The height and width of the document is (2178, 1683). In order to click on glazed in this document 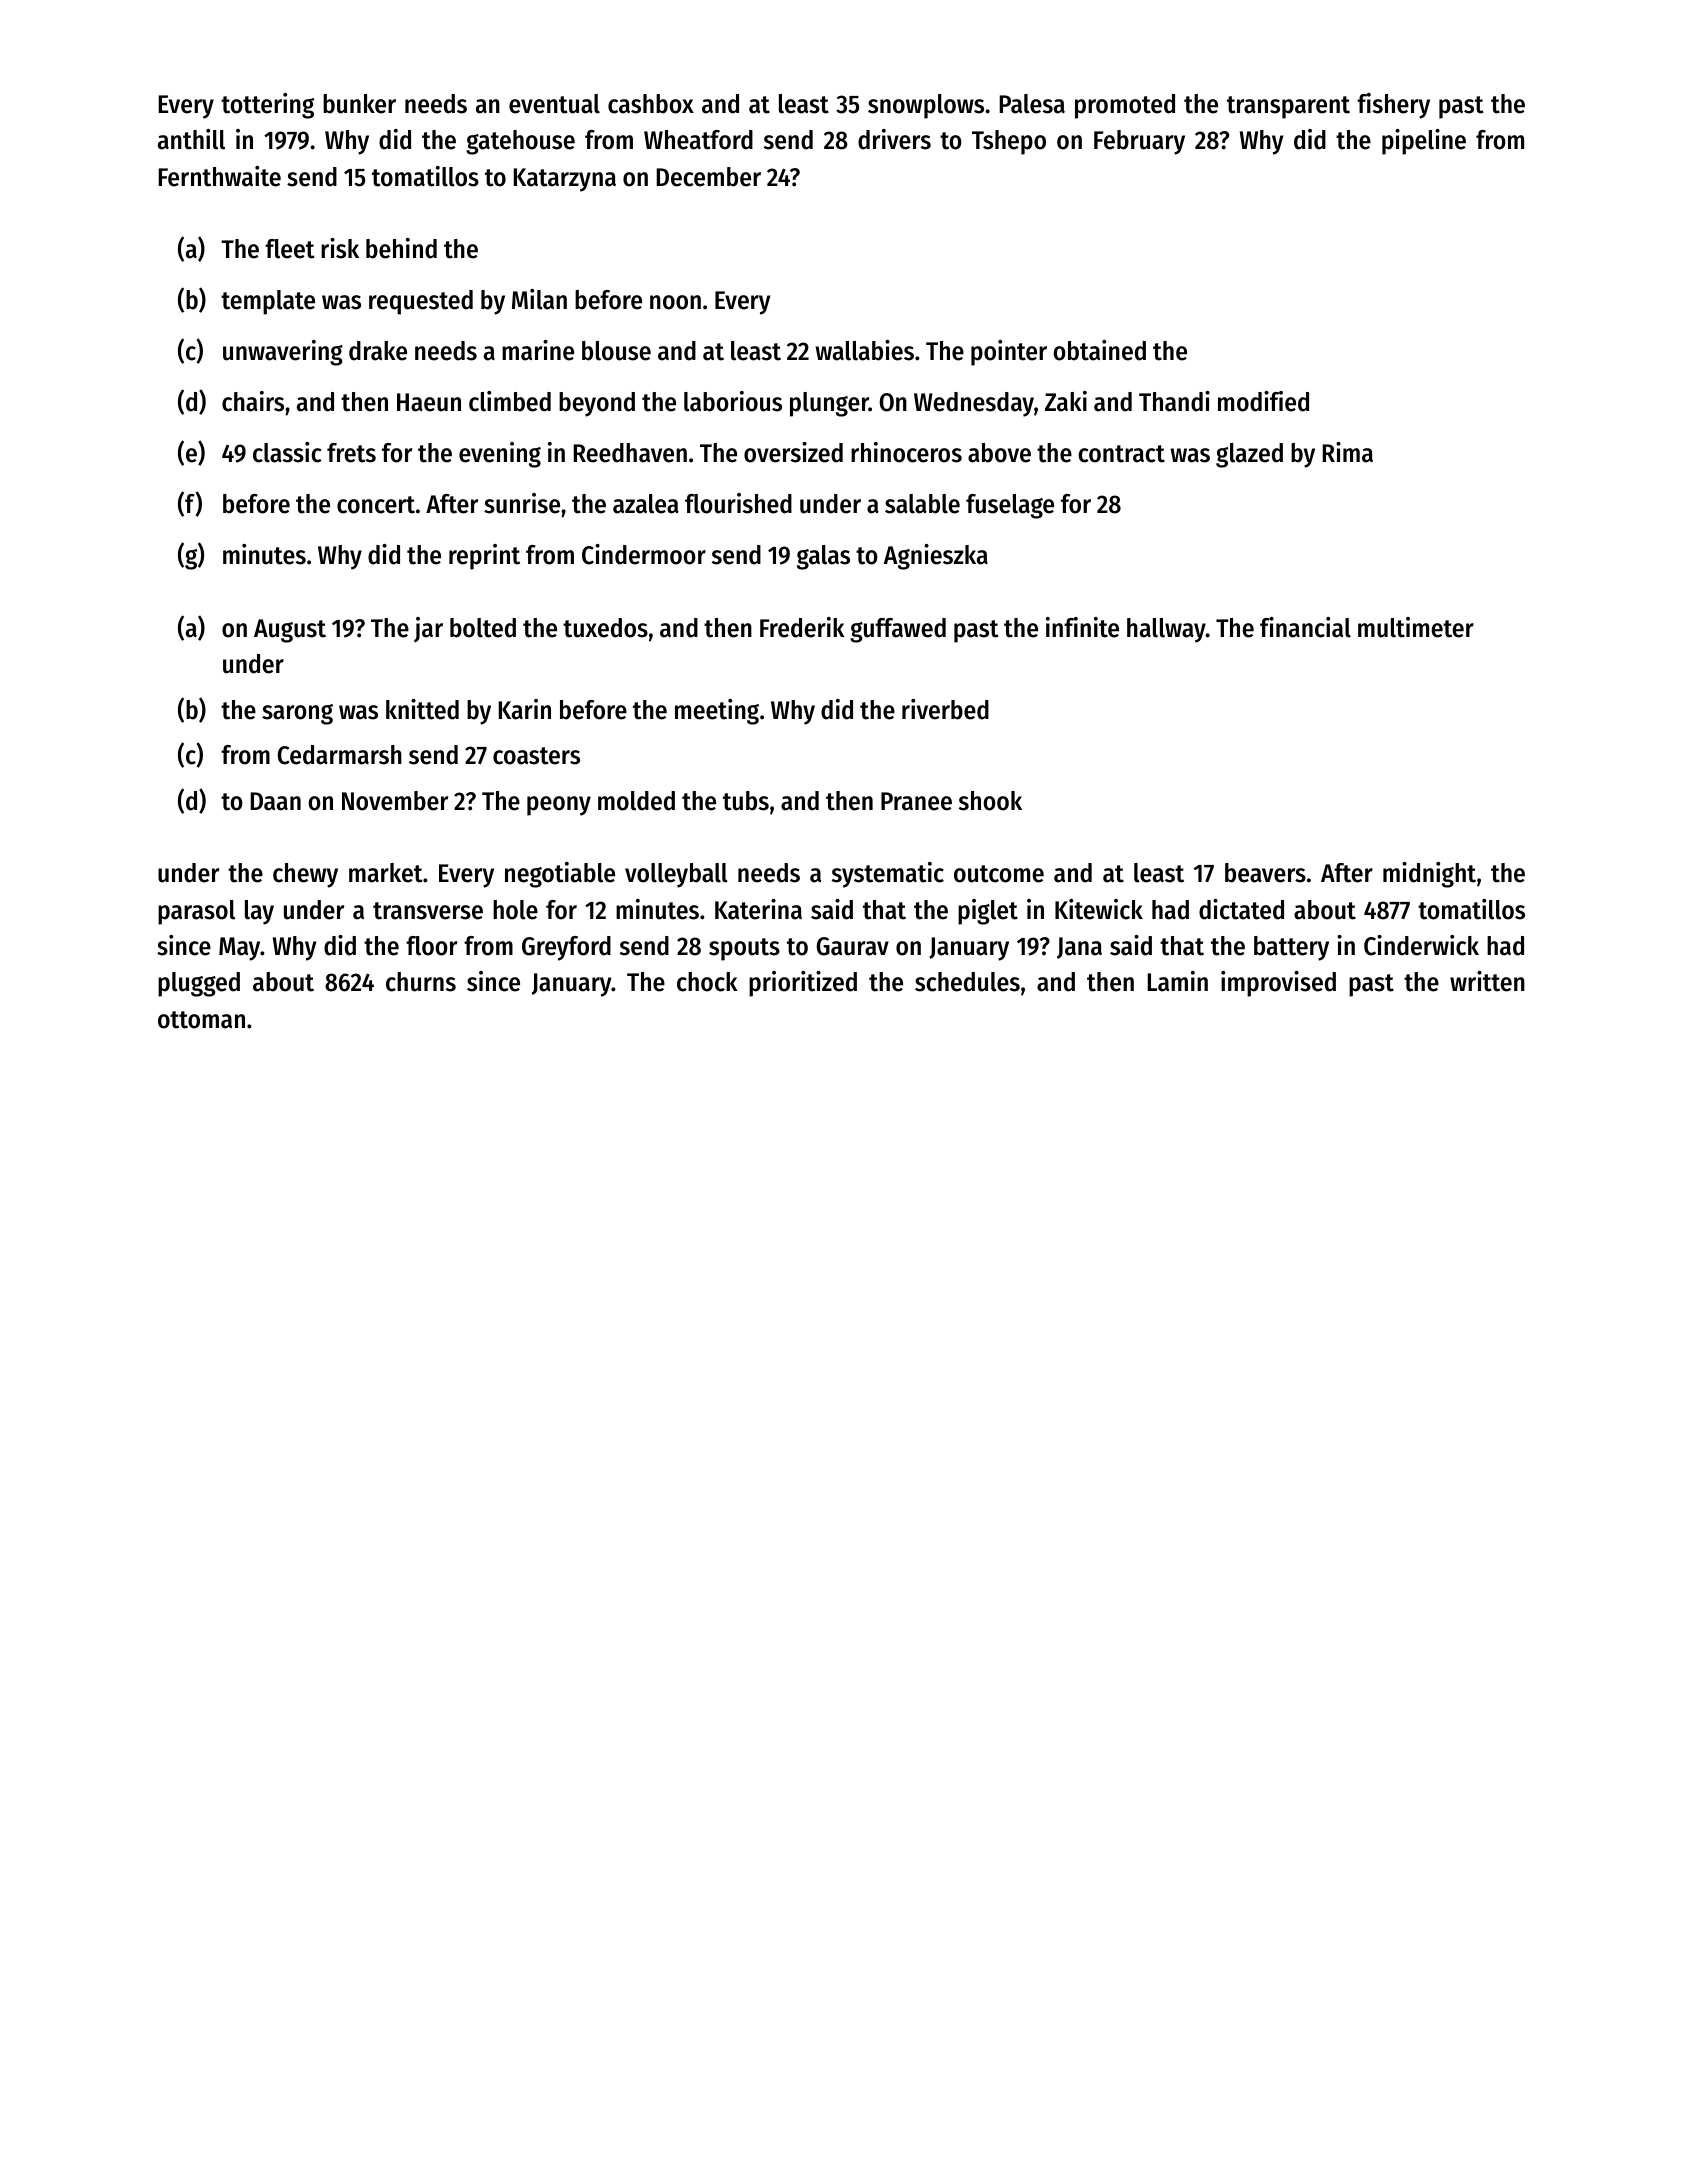, I will do `click(1249, 455)`.
